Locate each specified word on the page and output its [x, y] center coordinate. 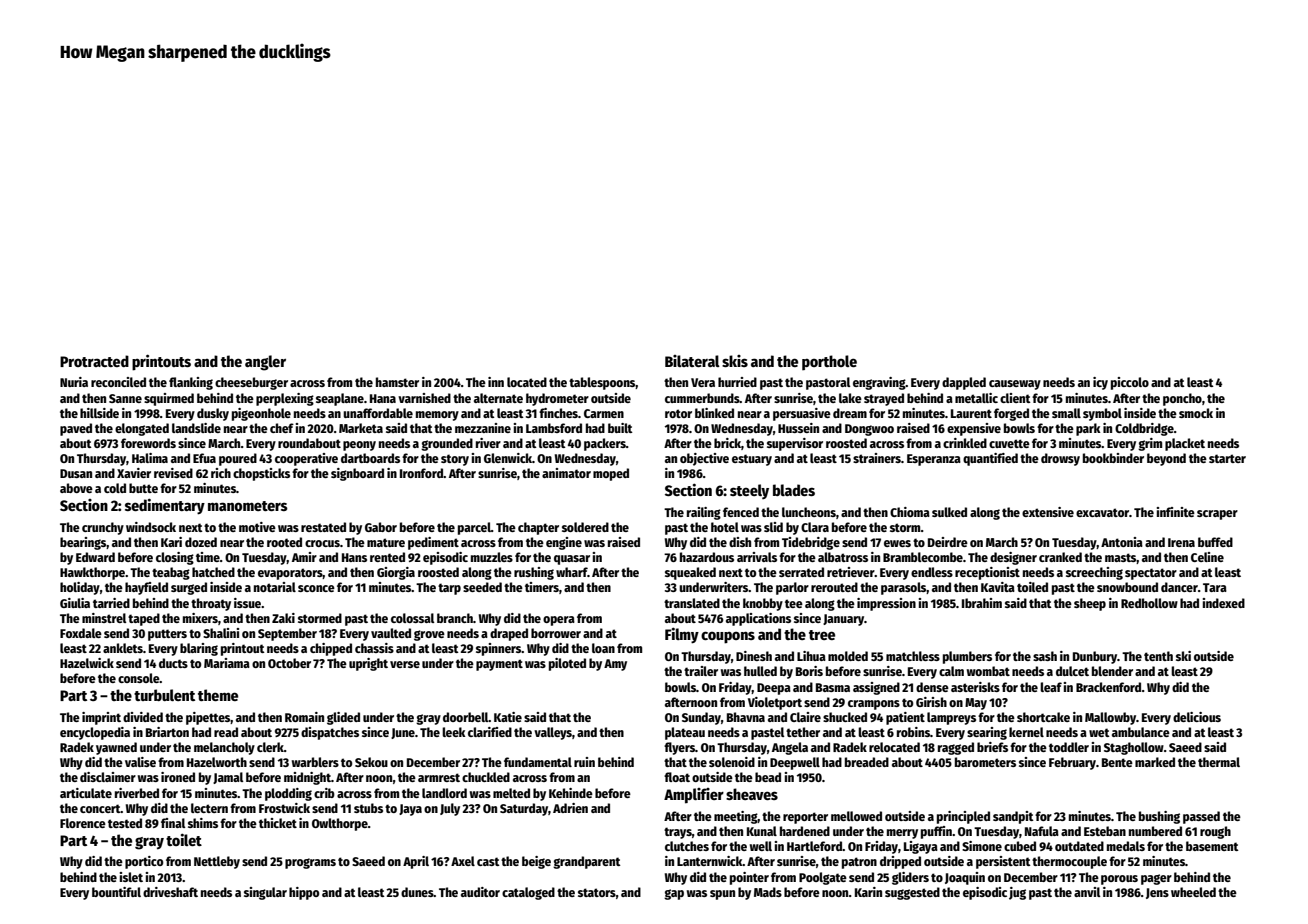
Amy [615, 665]
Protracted [94, 361]
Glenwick [508, 458]
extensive [1048, 512]
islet [131, 877]
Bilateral [692, 361]
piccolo [1130, 383]
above [76, 488]
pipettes [208, 718]
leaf [1051, 687]
